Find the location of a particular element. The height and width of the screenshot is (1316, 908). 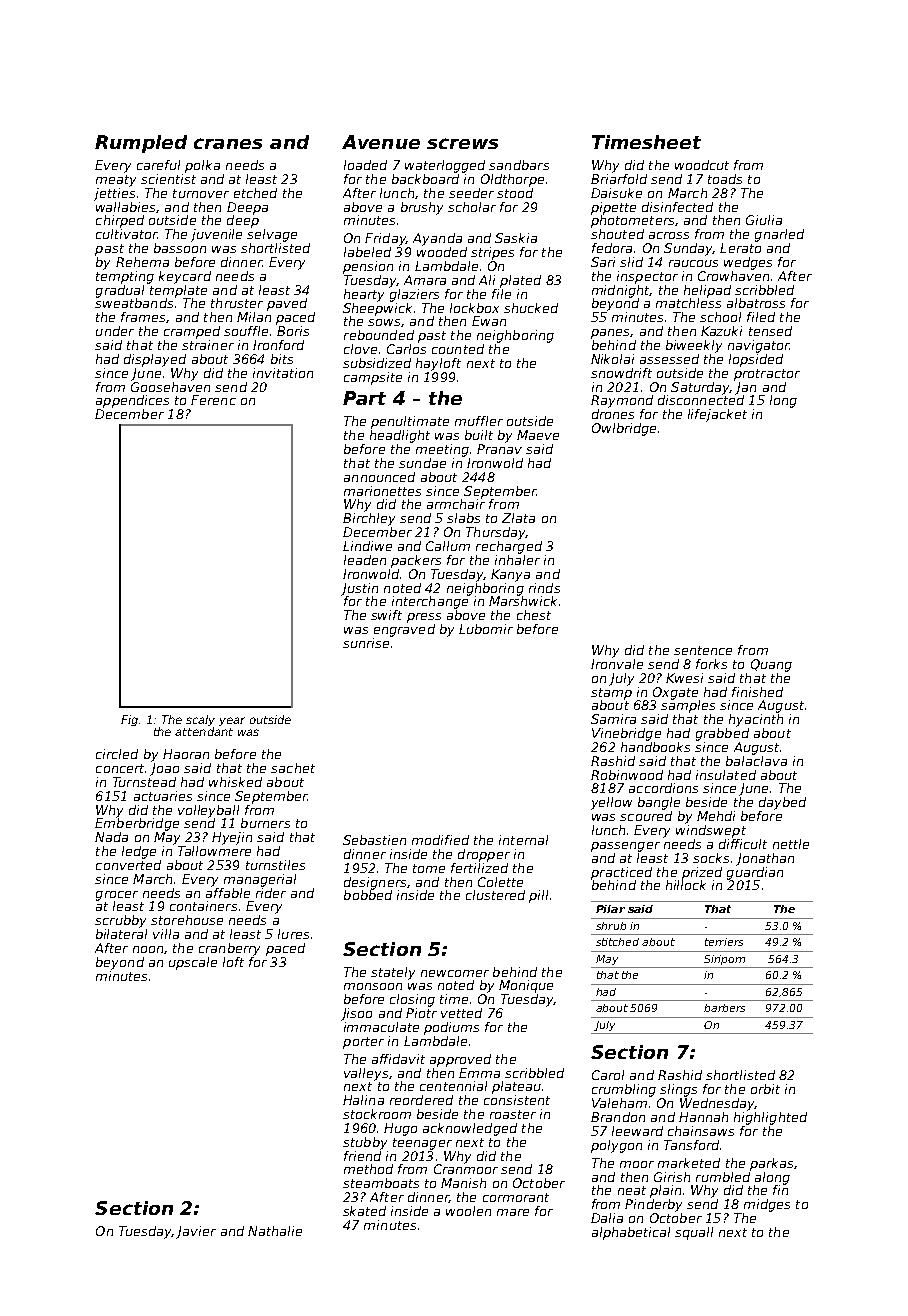

attendant is located at coordinates (204, 731).
